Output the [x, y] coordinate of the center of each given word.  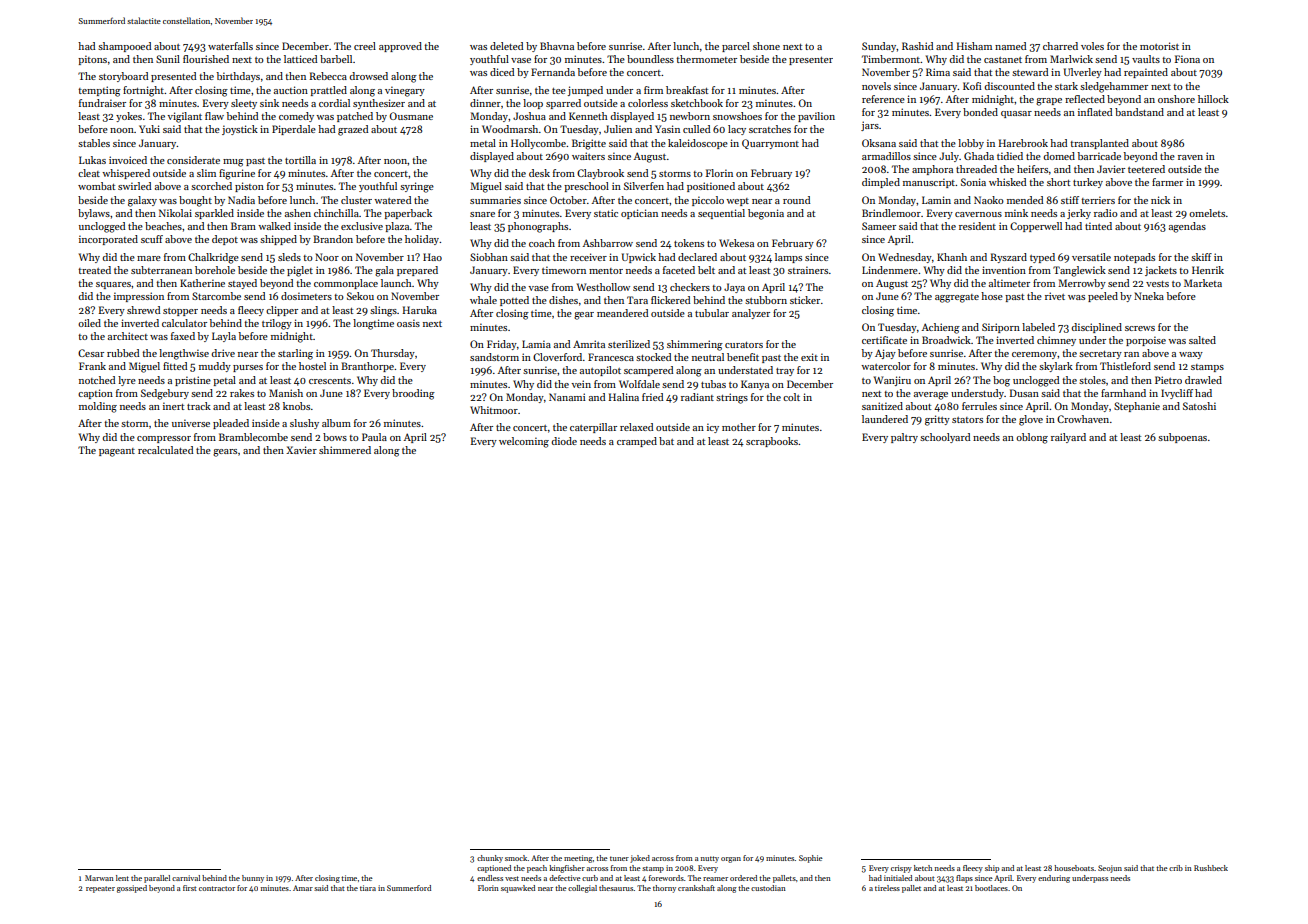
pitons [92, 60]
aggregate [957, 298]
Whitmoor [494, 410]
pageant [117, 452]
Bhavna [557, 46]
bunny [253, 879]
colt [791, 397]
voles [1092, 46]
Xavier [301, 450]
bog [1001, 381]
